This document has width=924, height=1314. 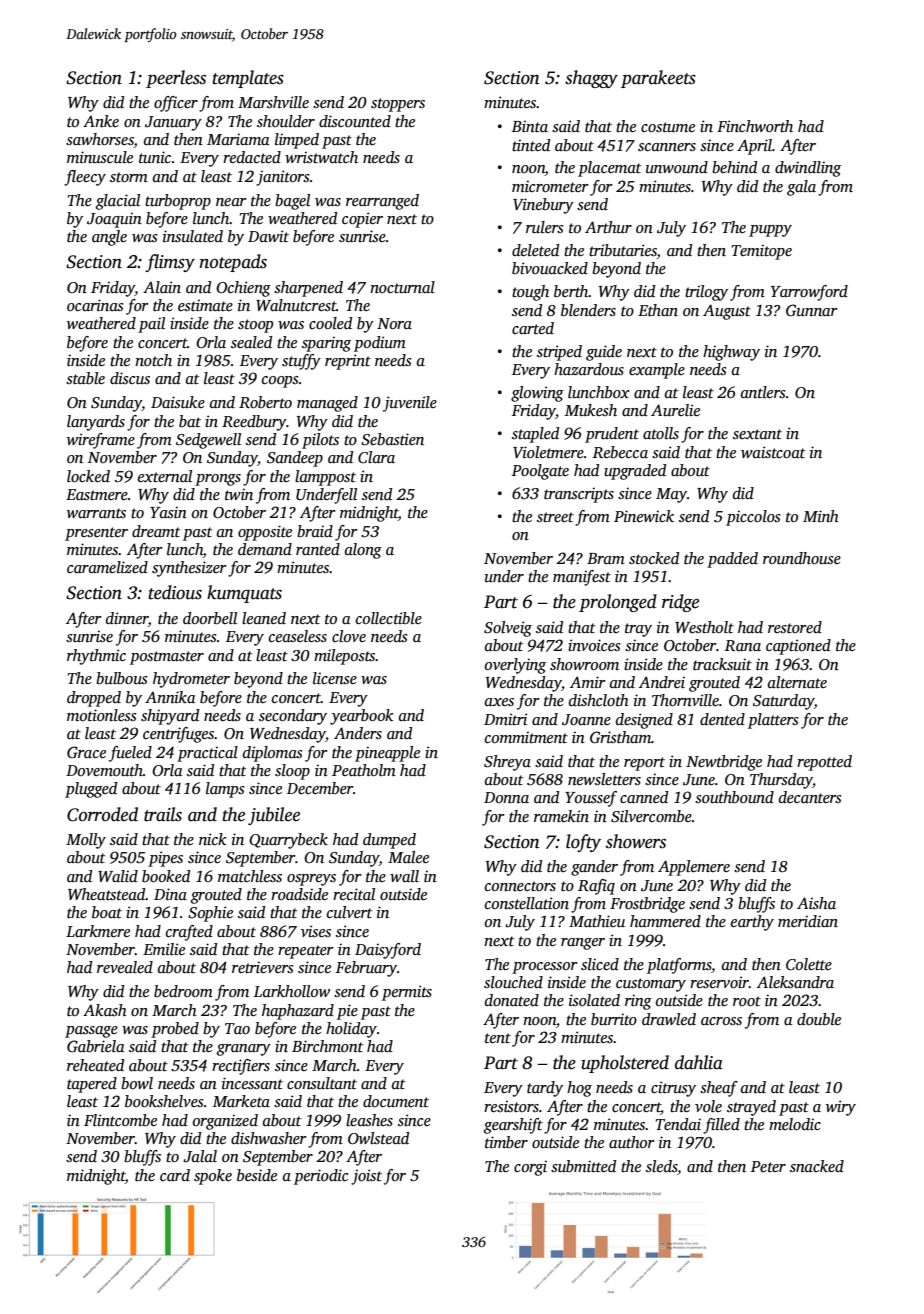 I want to click on collectible, so click(x=389, y=618).
